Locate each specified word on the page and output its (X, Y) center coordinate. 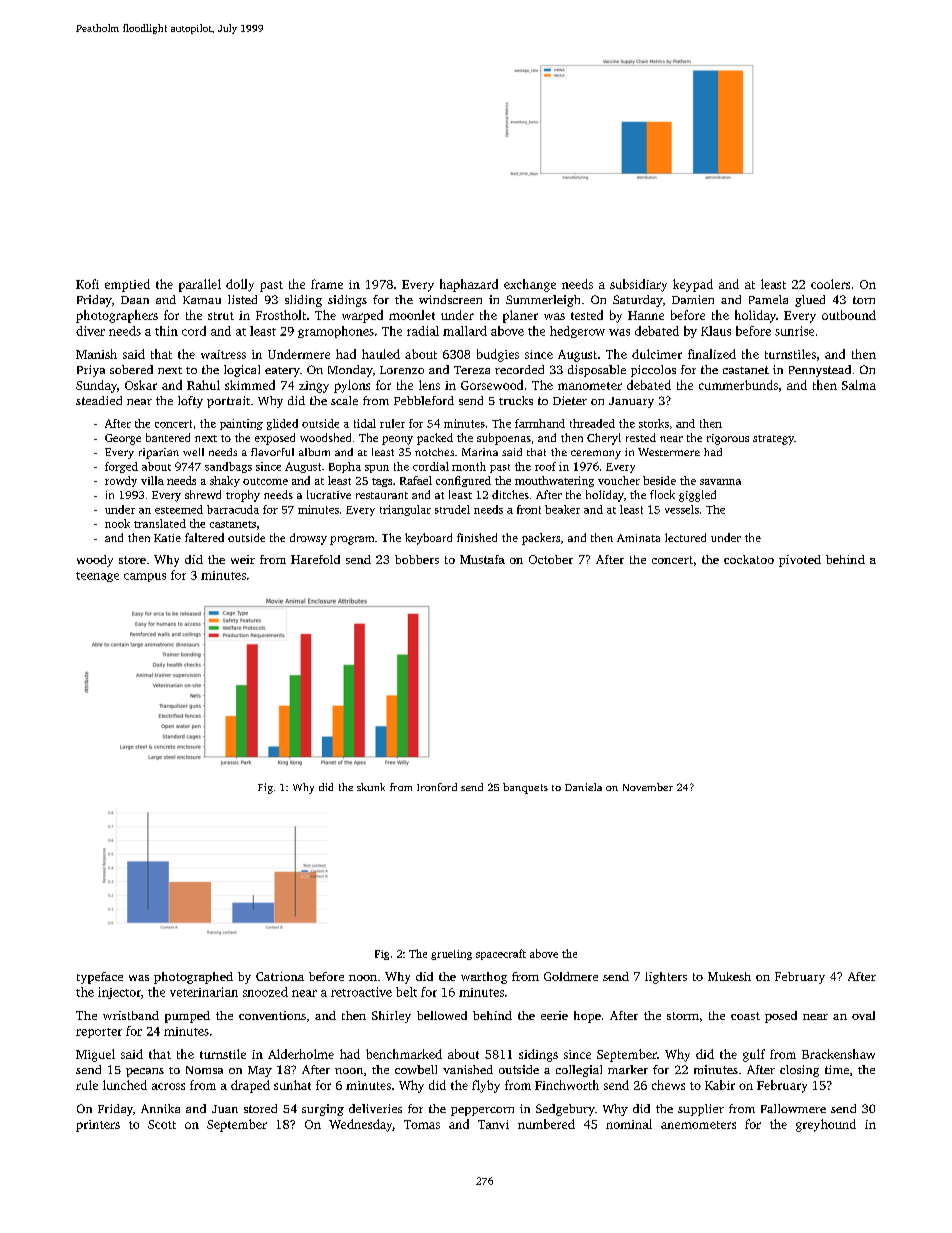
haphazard (469, 285)
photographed (193, 978)
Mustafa (482, 559)
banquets (525, 788)
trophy (243, 496)
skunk (371, 787)
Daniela (583, 787)
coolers (830, 284)
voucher (619, 480)
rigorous (728, 439)
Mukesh (729, 976)
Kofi (87, 284)
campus (145, 577)
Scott (162, 1124)
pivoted (800, 561)
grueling (451, 955)
